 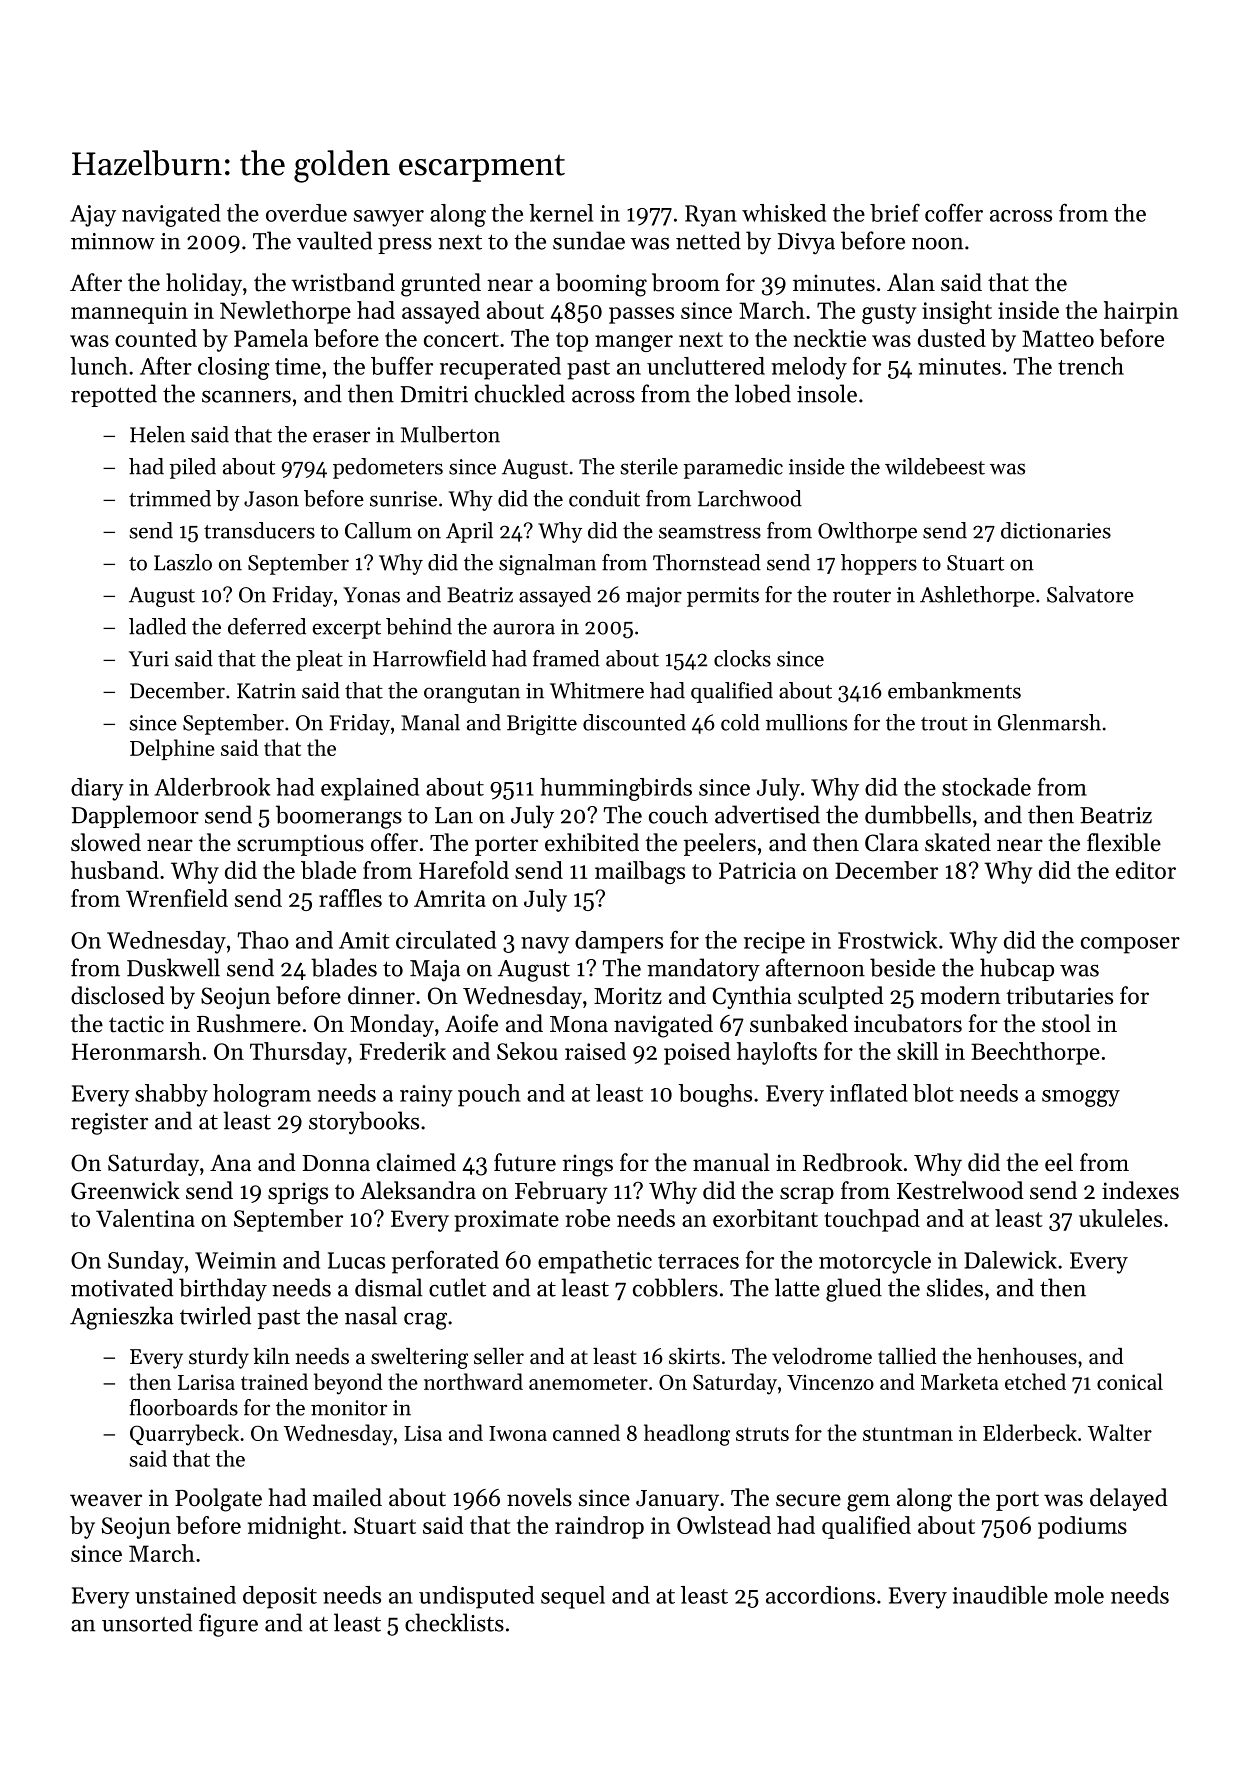 I want to click on haylofts, so click(x=777, y=1053).
